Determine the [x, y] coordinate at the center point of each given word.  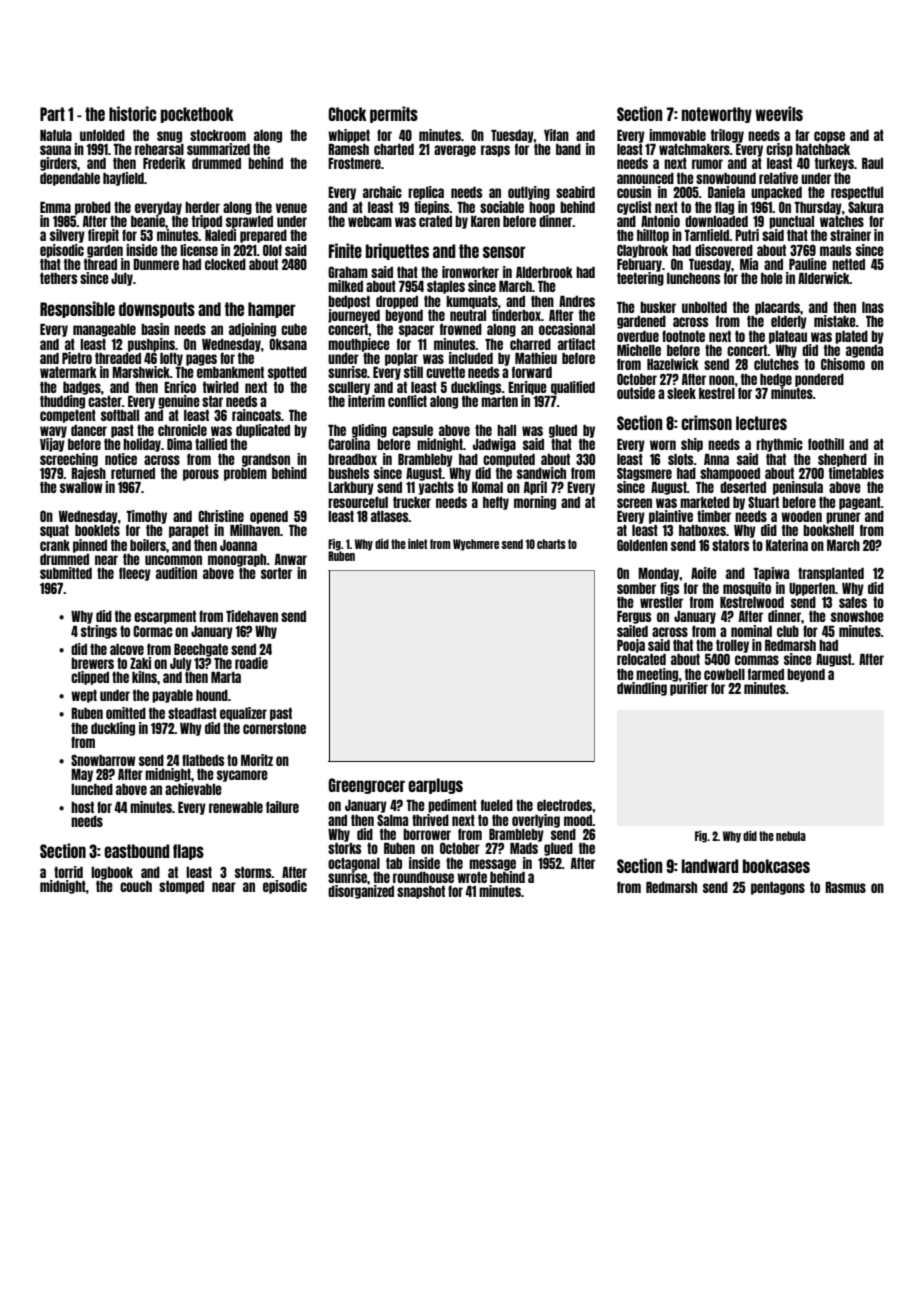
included [471, 358]
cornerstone [274, 728]
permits [394, 114]
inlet [417, 544]
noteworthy [717, 115]
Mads [524, 848]
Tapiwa [771, 574]
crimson [706, 422]
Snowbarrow [103, 760]
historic [133, 113]
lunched [92, 789]
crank [55, 545]
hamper [272, 310]
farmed [766, 674]
